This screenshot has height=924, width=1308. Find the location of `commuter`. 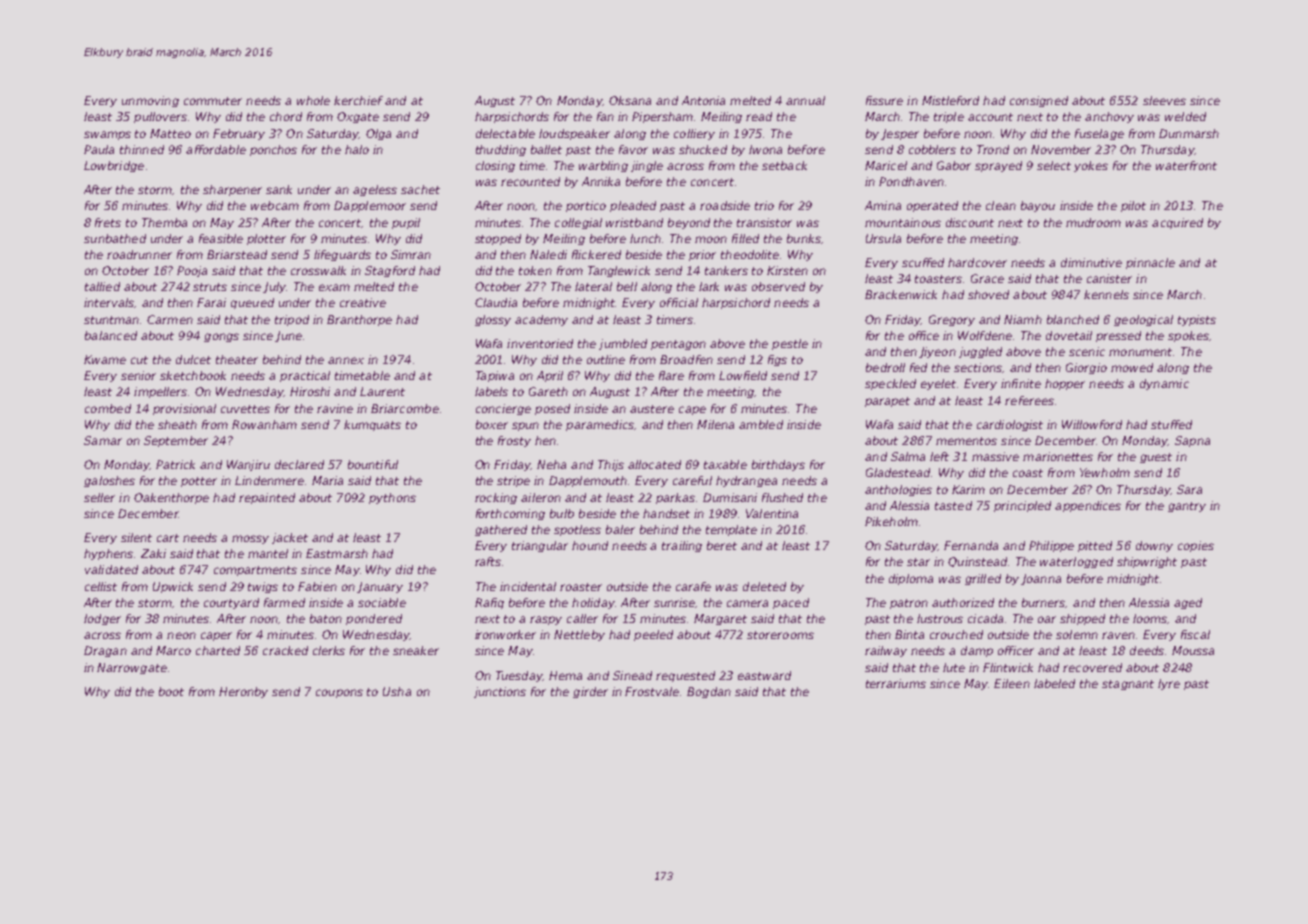

commuter is located at coordinates (213, 101).
